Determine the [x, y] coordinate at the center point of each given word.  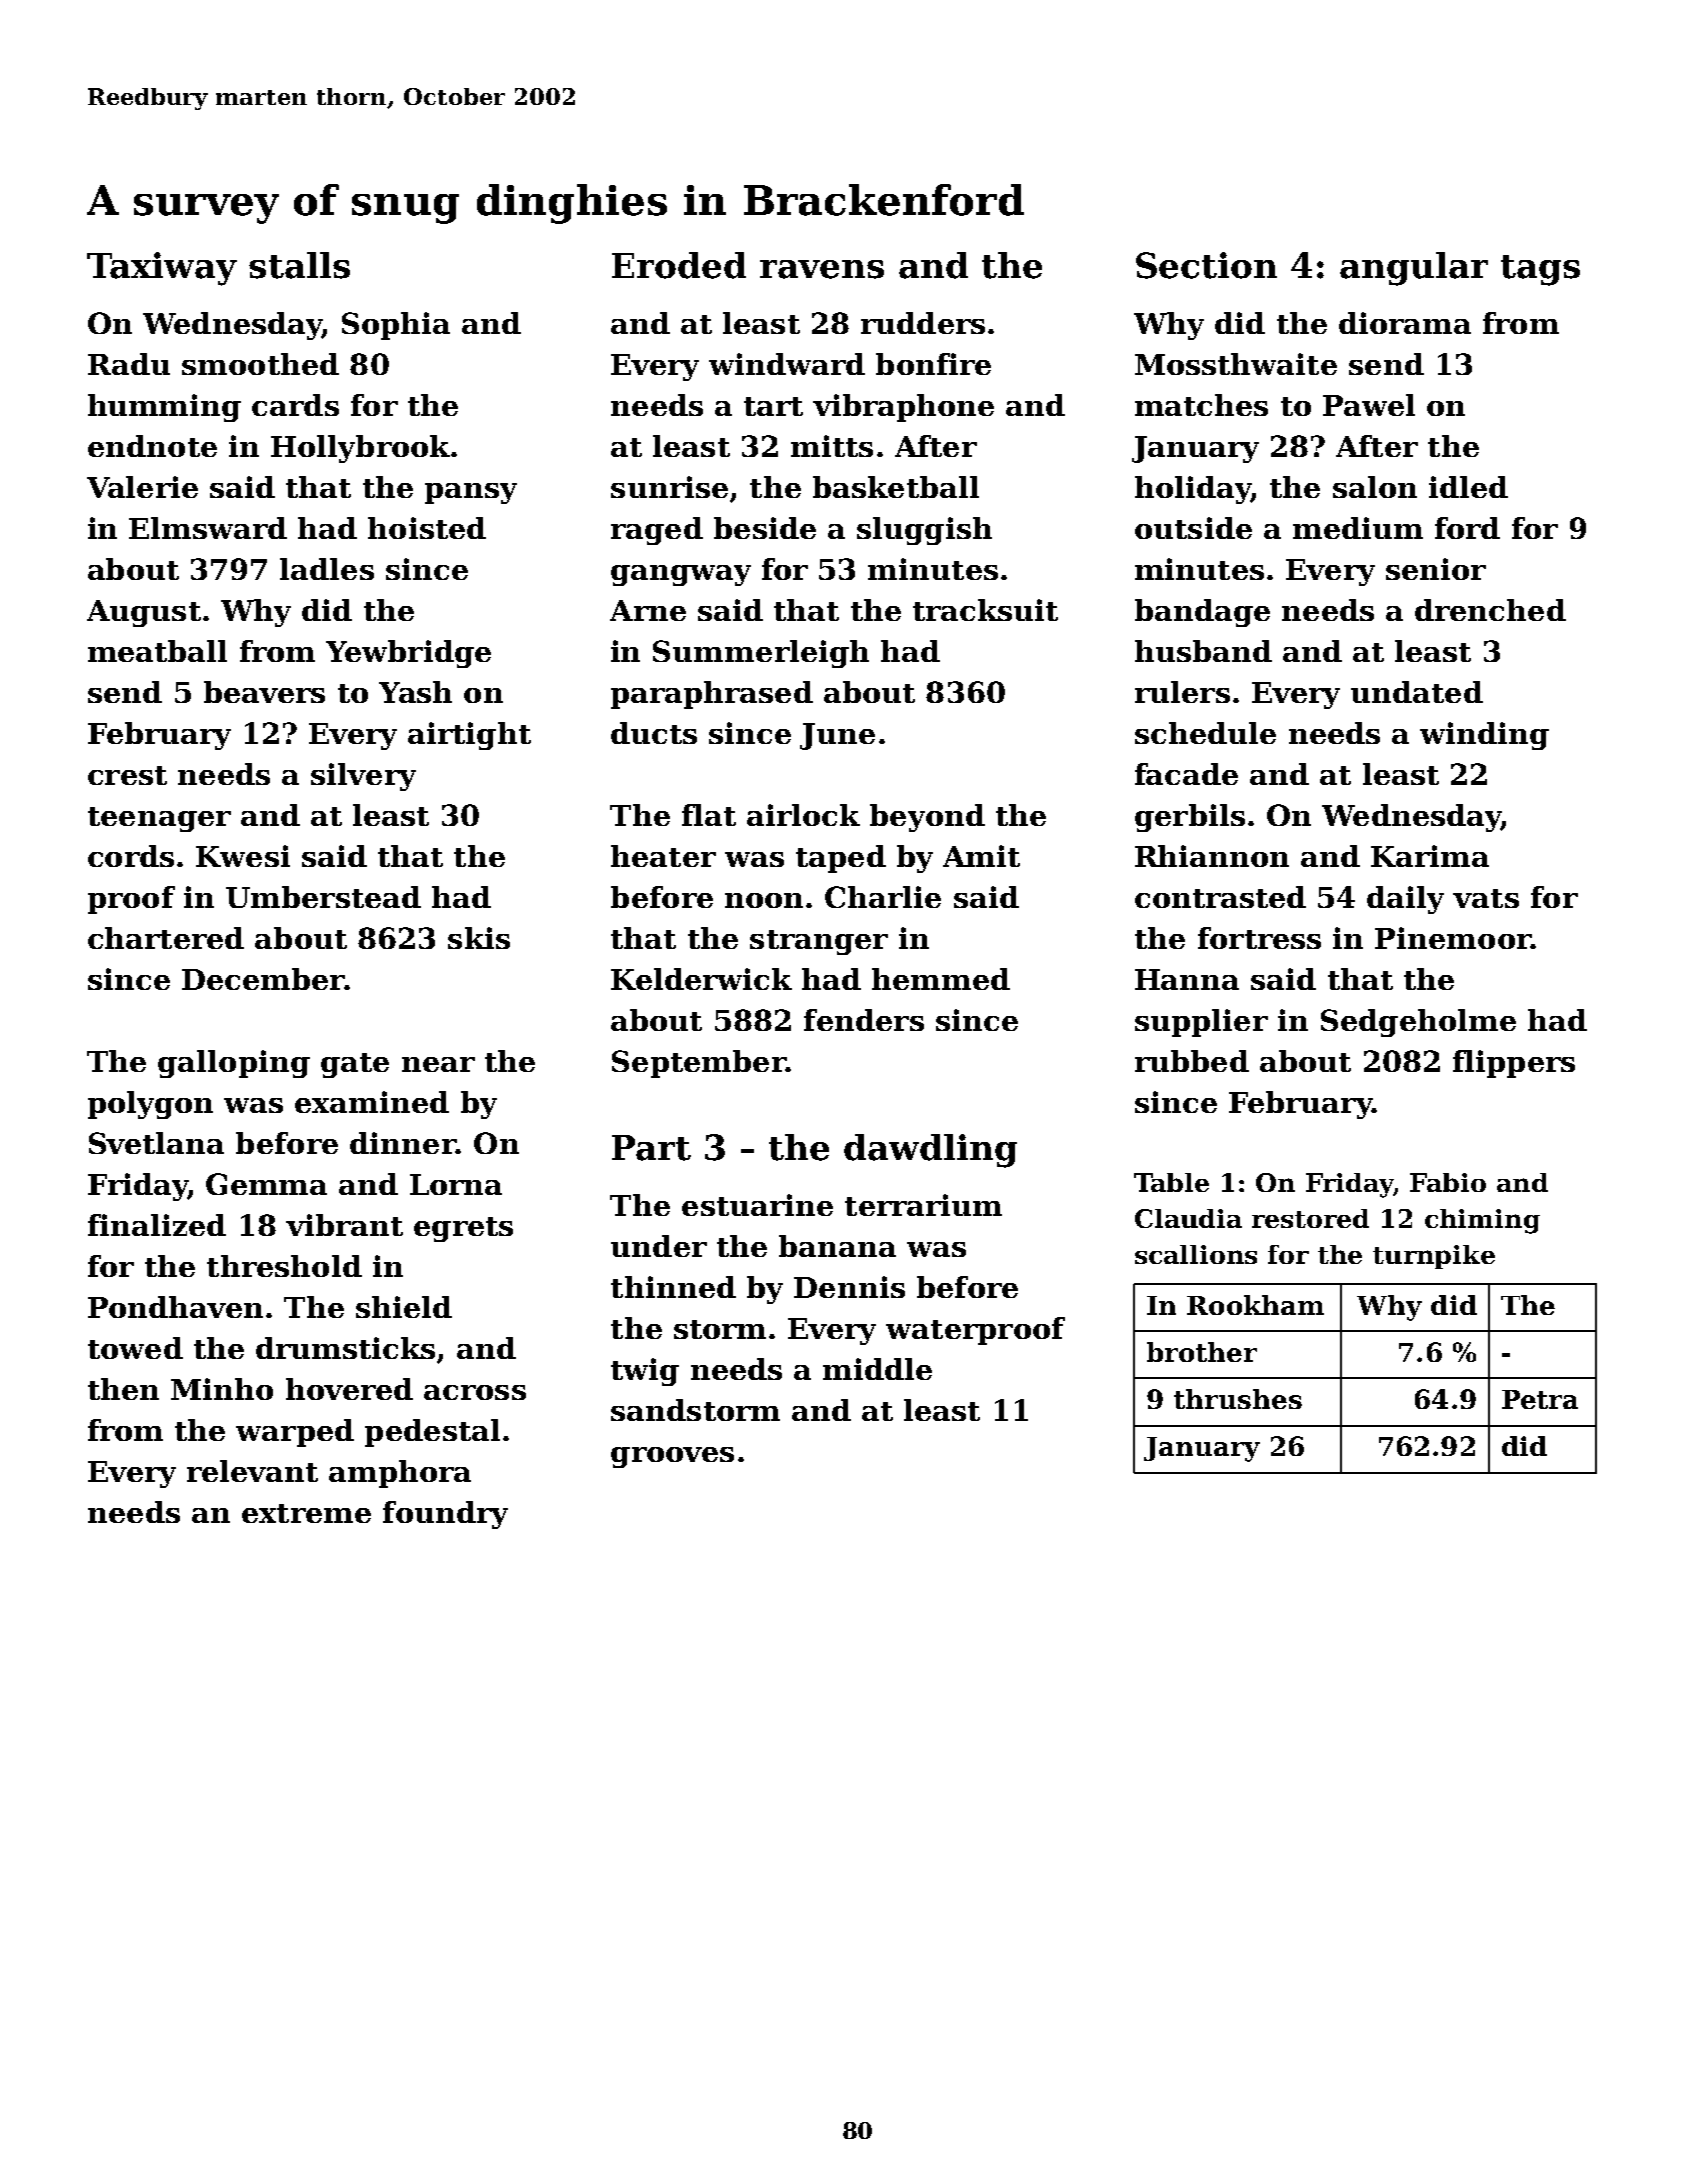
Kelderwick [701, 979]
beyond [927, 818]
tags [1540, 270]
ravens [822, 269]
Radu [129, 364]
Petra [1540, 1399]
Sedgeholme [1418, 1023]
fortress [1259, 938]
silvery [363, 777]
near [438, 1064]
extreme [306, 1513]
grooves [672, 1457]
